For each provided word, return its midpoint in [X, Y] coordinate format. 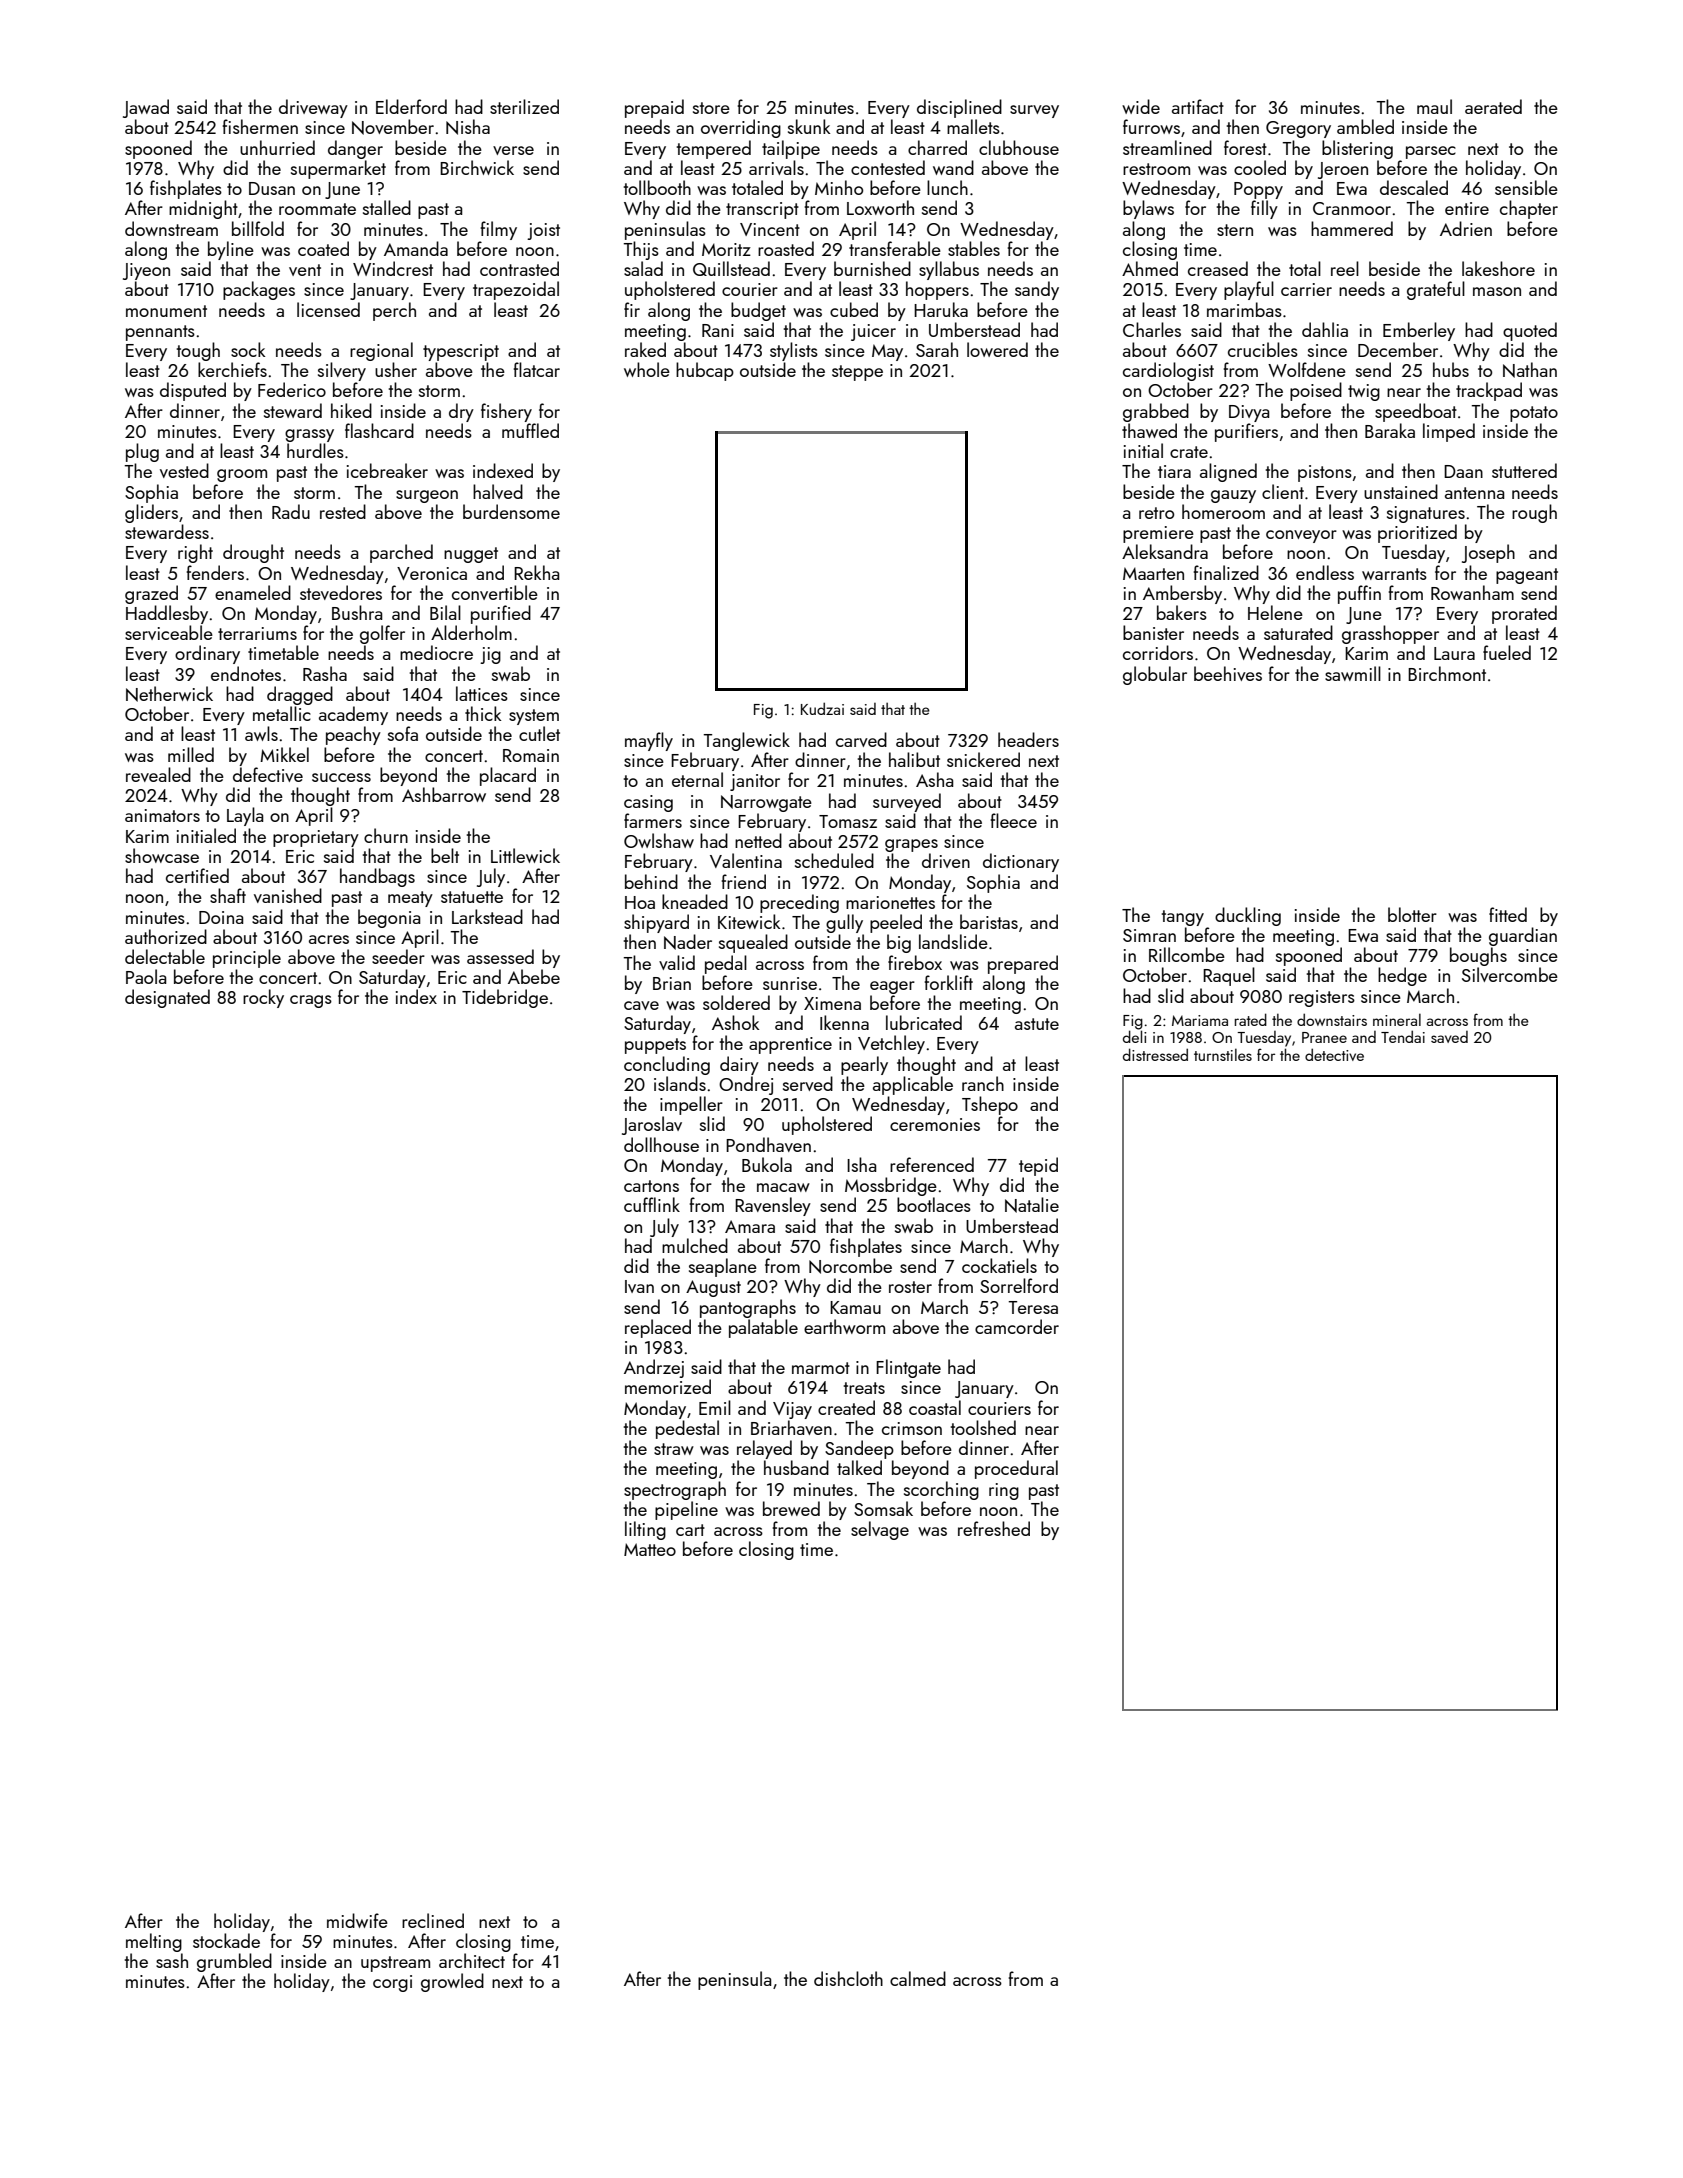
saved [1449, 1037]
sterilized [524, 106]
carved [861, 739]
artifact [1198, 106]
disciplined [959, 108]
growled [452, 1982]
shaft [228, 895]
